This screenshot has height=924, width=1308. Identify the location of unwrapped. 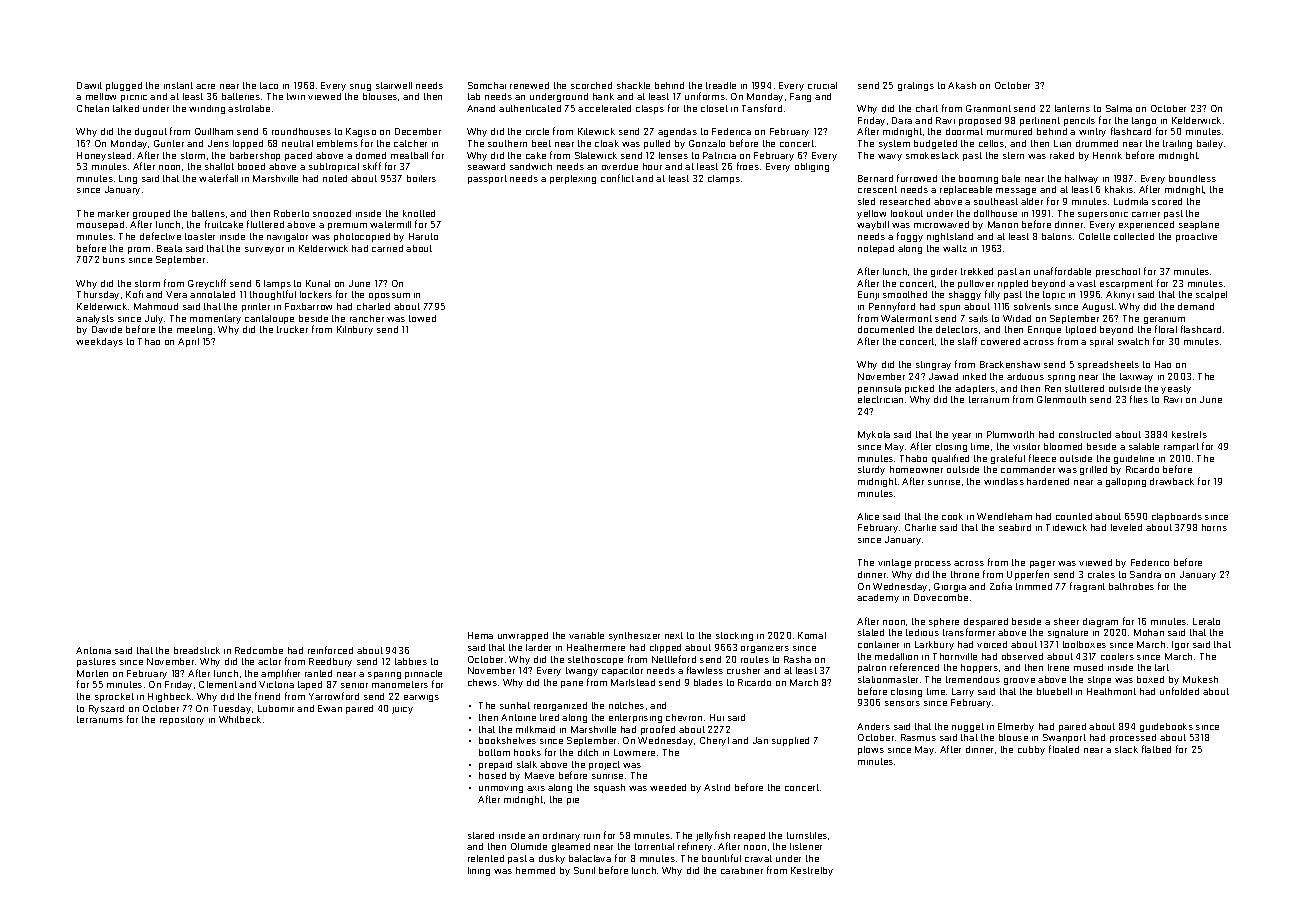
(523, 636).
